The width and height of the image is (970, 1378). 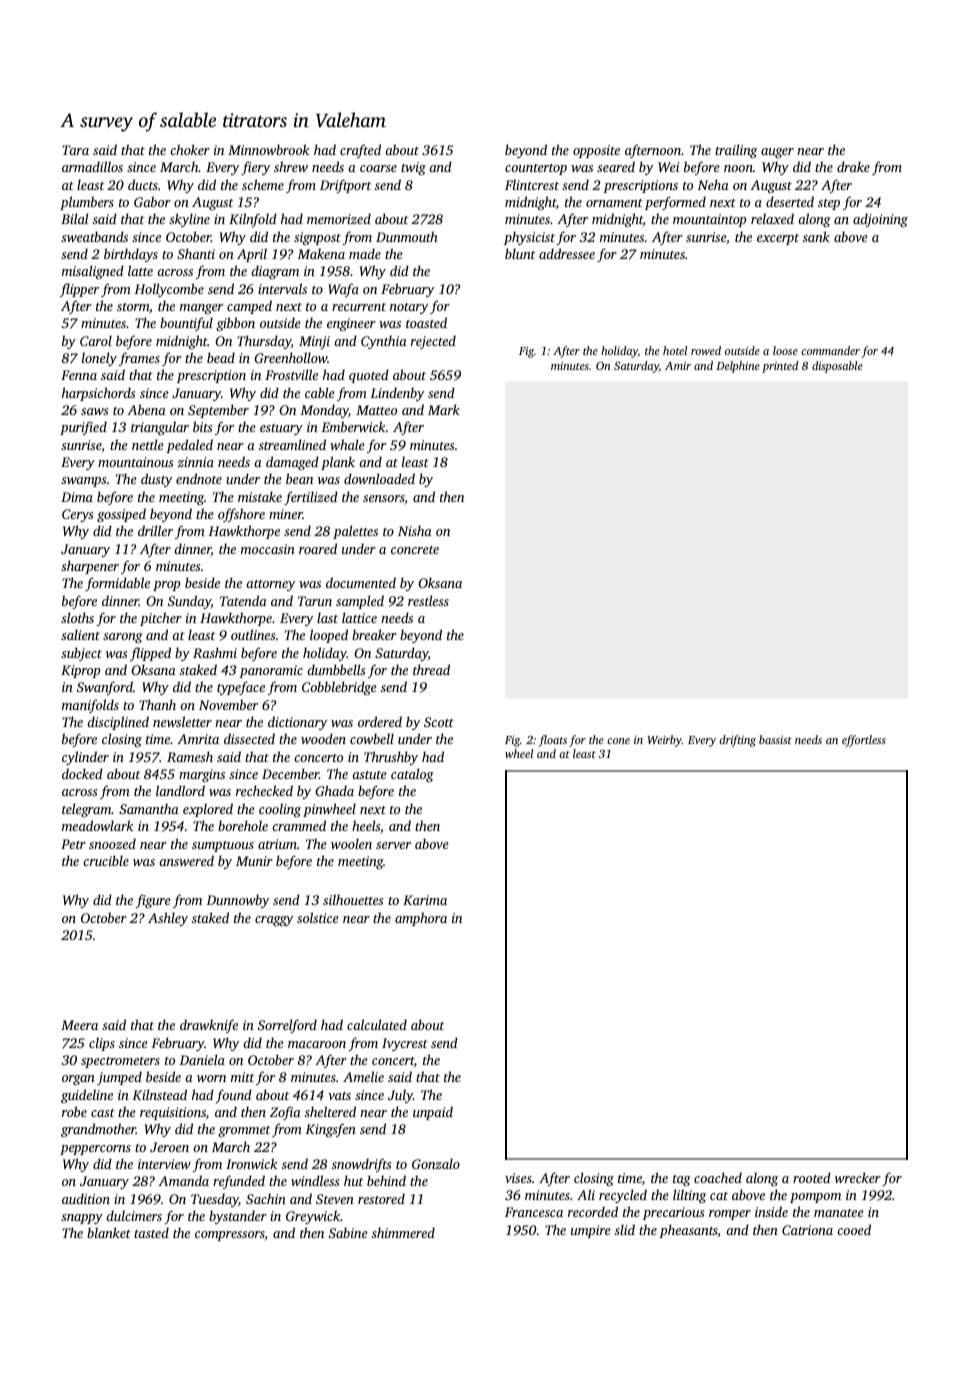 What do you see at coordinates (244, 1131) in the image?
I see `grommet` at bounding box center [244, 1131].
